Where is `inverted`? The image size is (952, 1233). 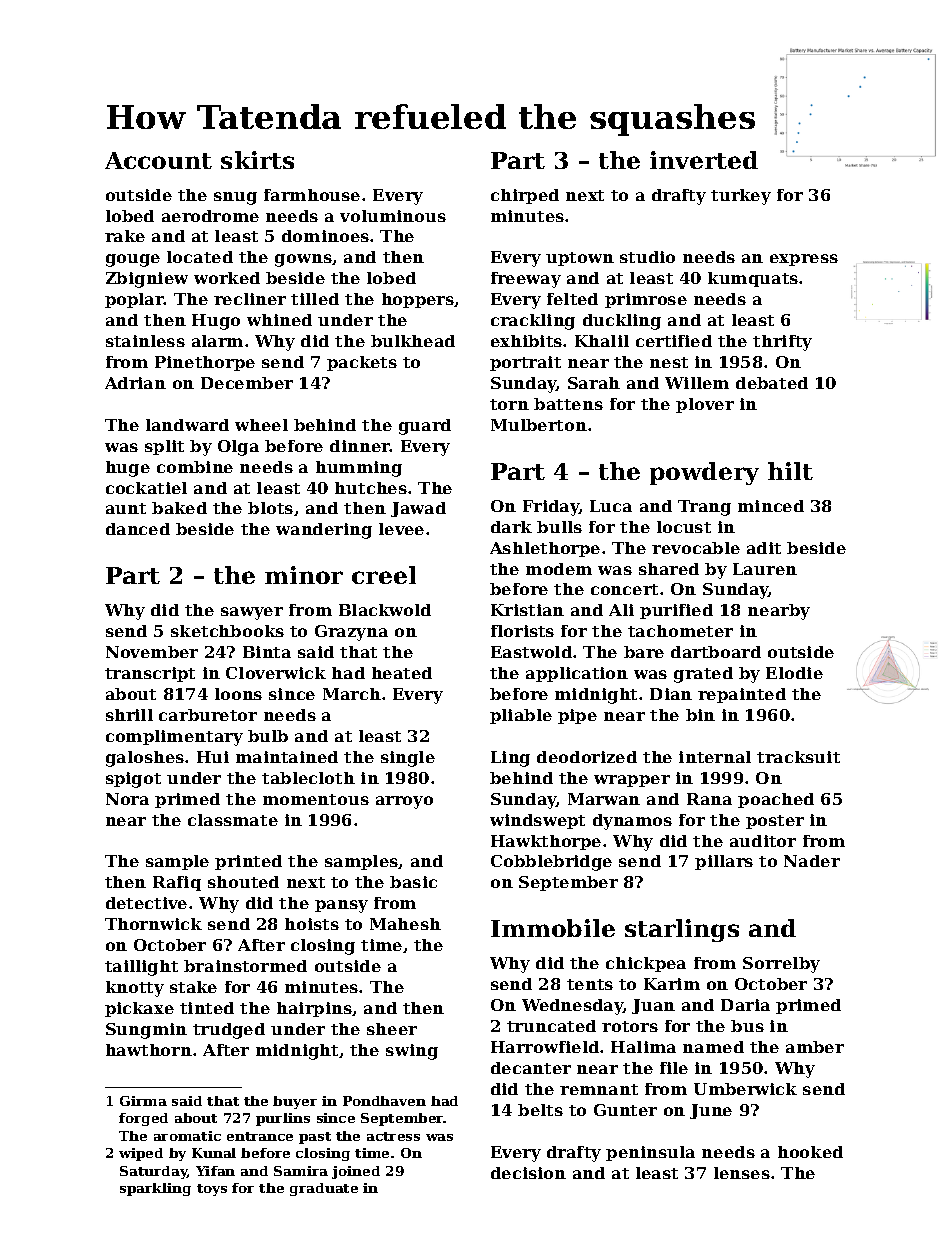
inverted is located at coordinates (704, 160).
